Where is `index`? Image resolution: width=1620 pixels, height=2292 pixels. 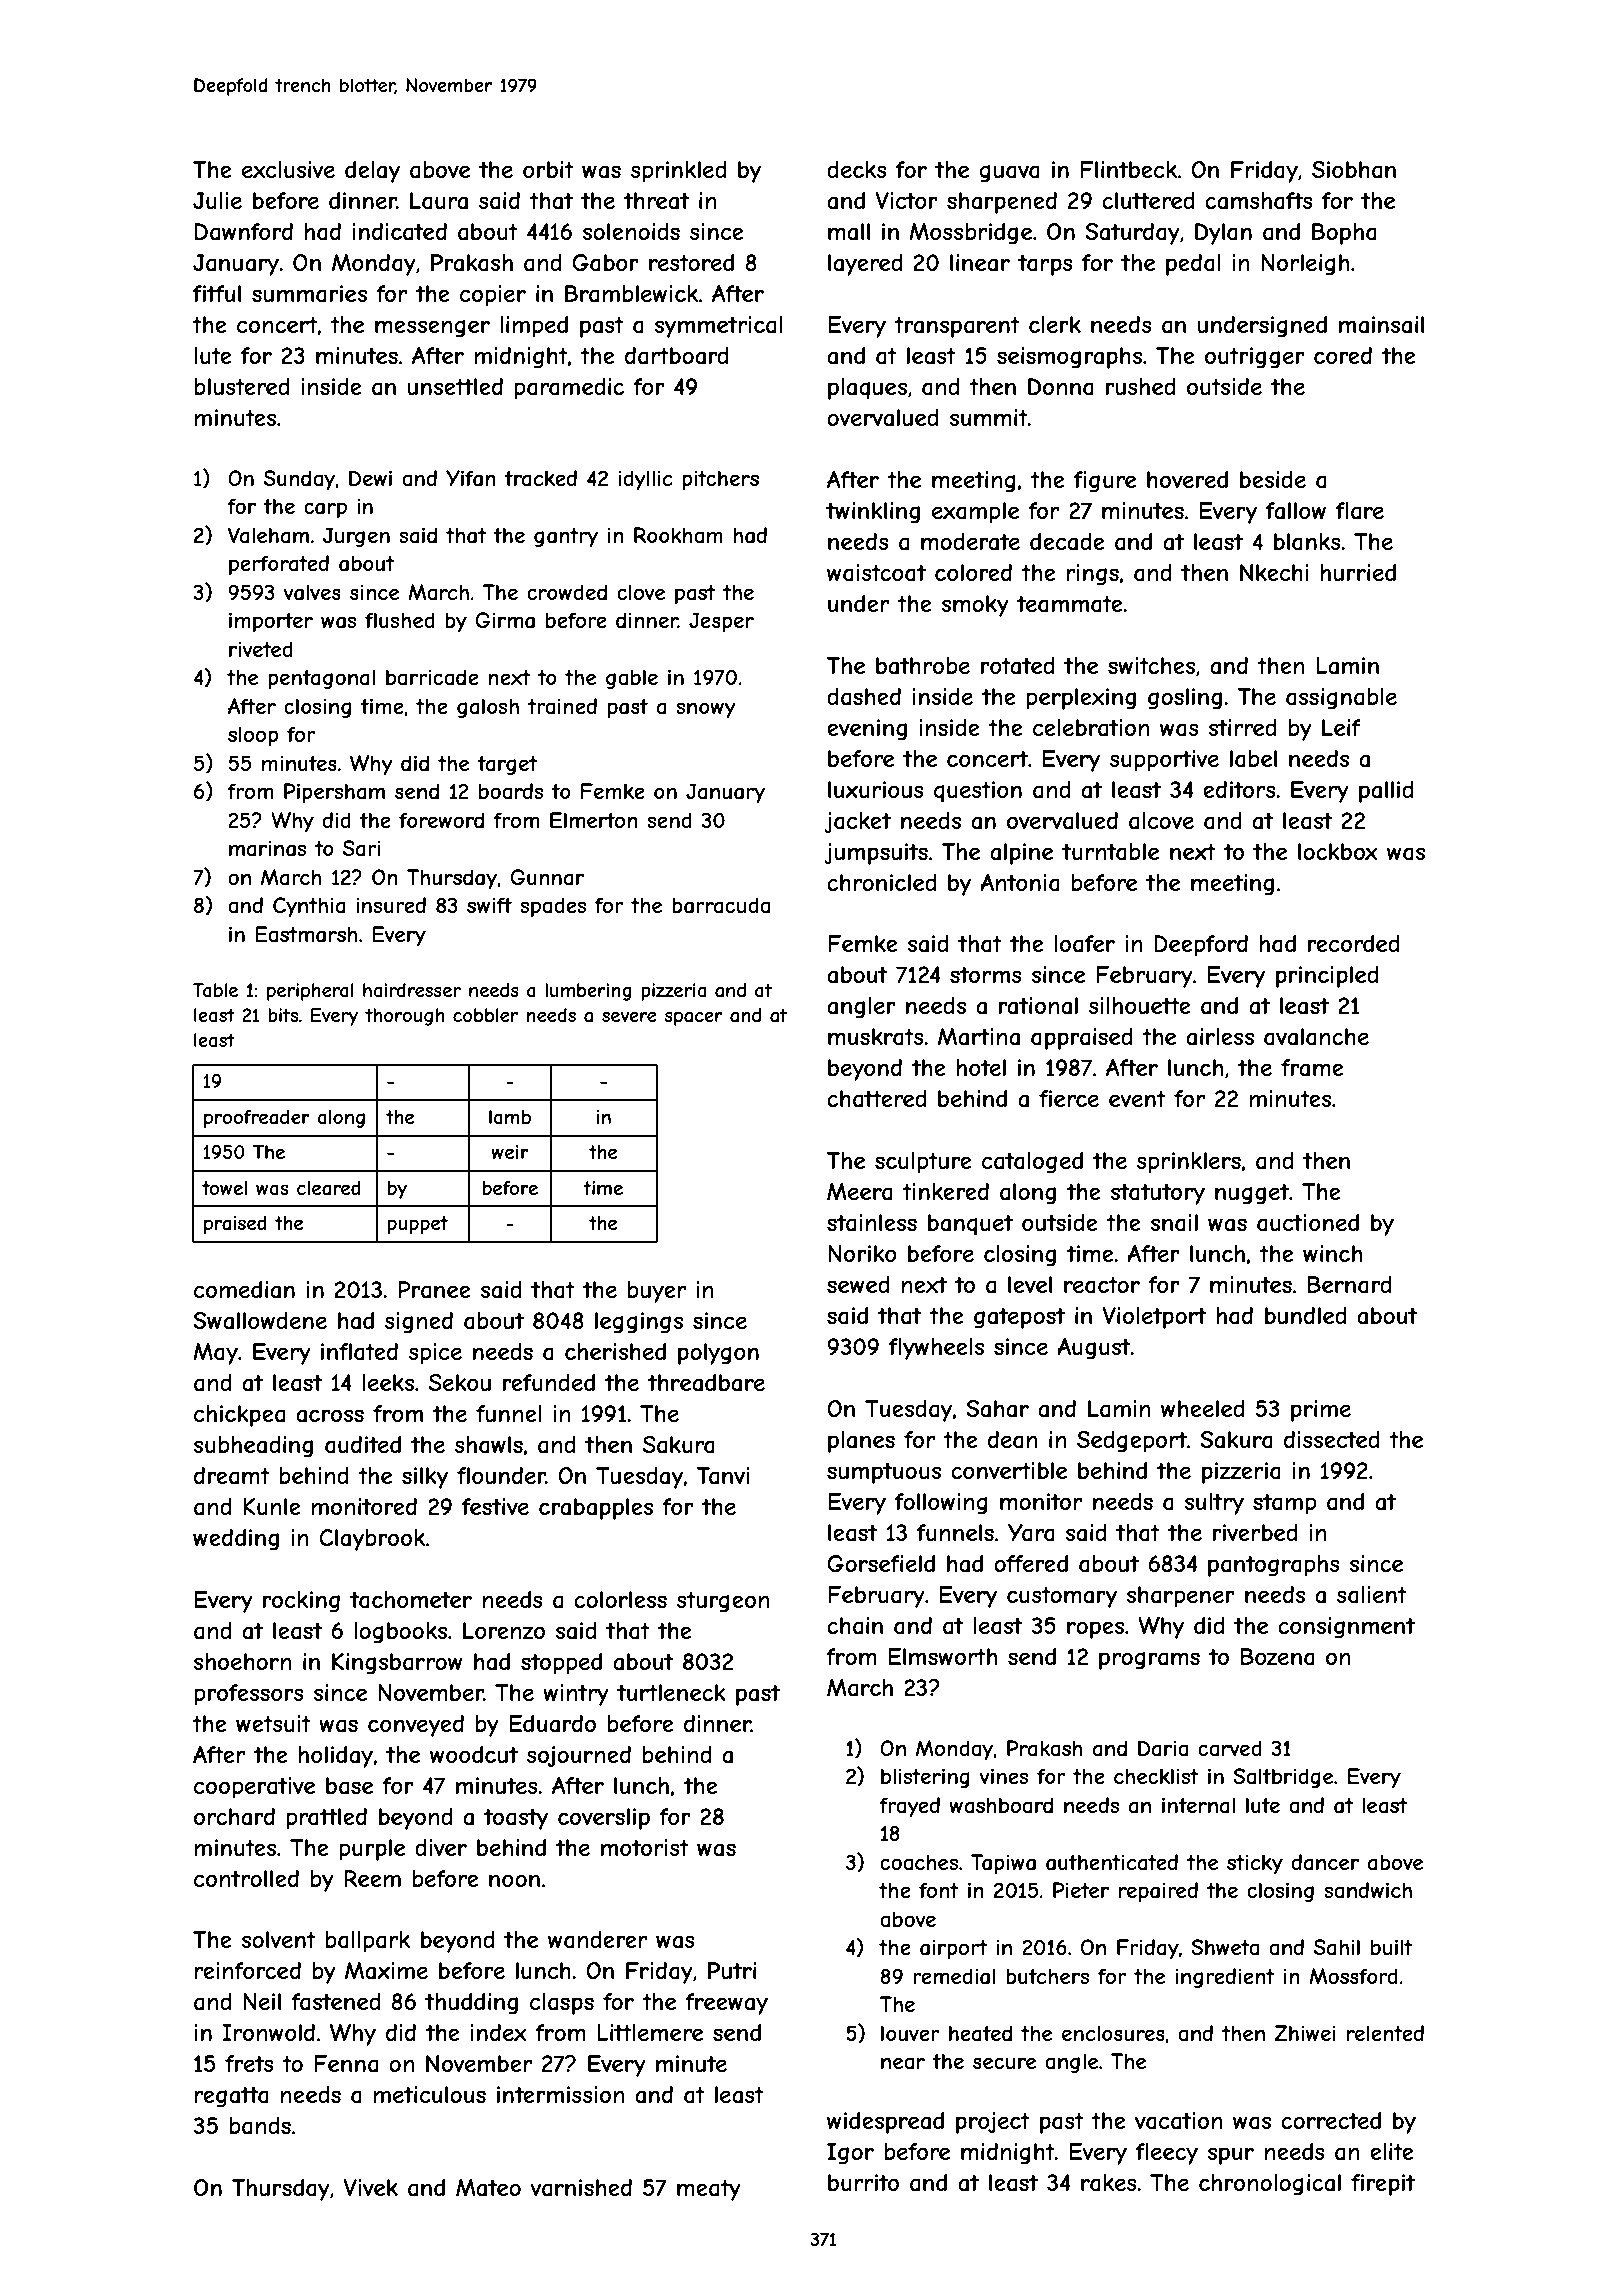 index is located at coordinates (498, 2032).
